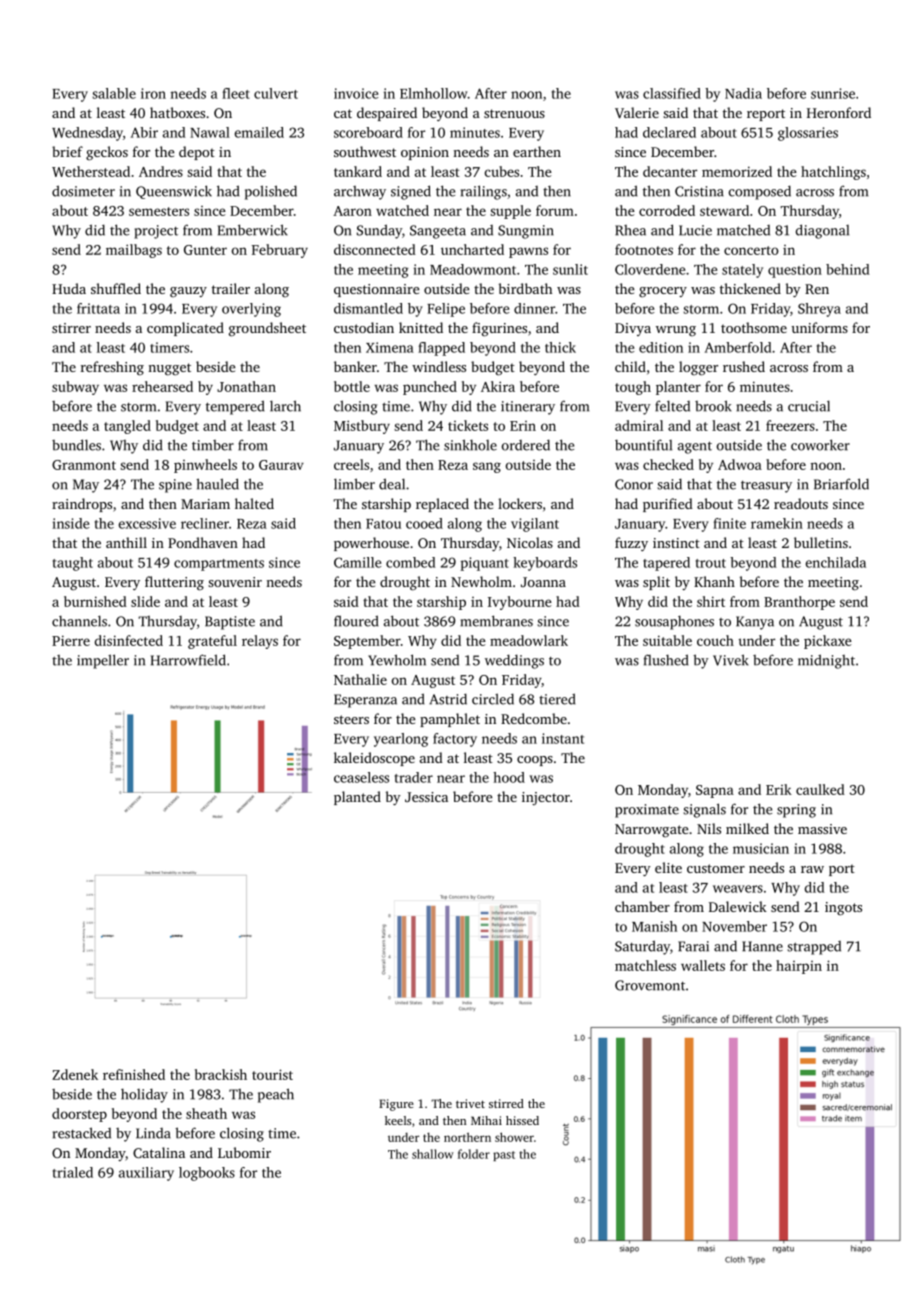  What do you see at coordinates (188, 660) in the document?
I see `Harrowfield` at bounding box center [188, 660].
